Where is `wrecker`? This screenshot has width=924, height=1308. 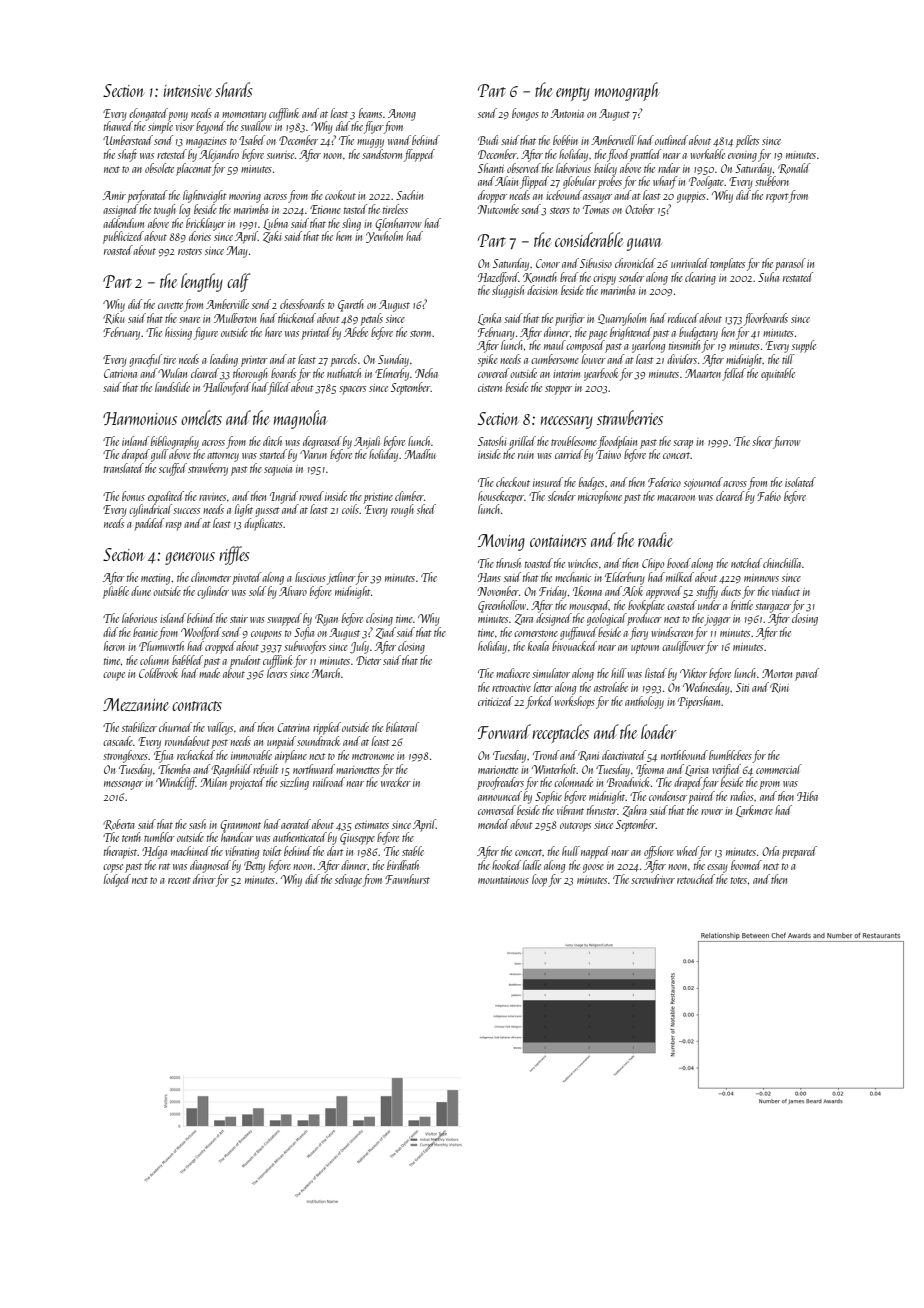 wrecker is located at coordinates (396, 782).
